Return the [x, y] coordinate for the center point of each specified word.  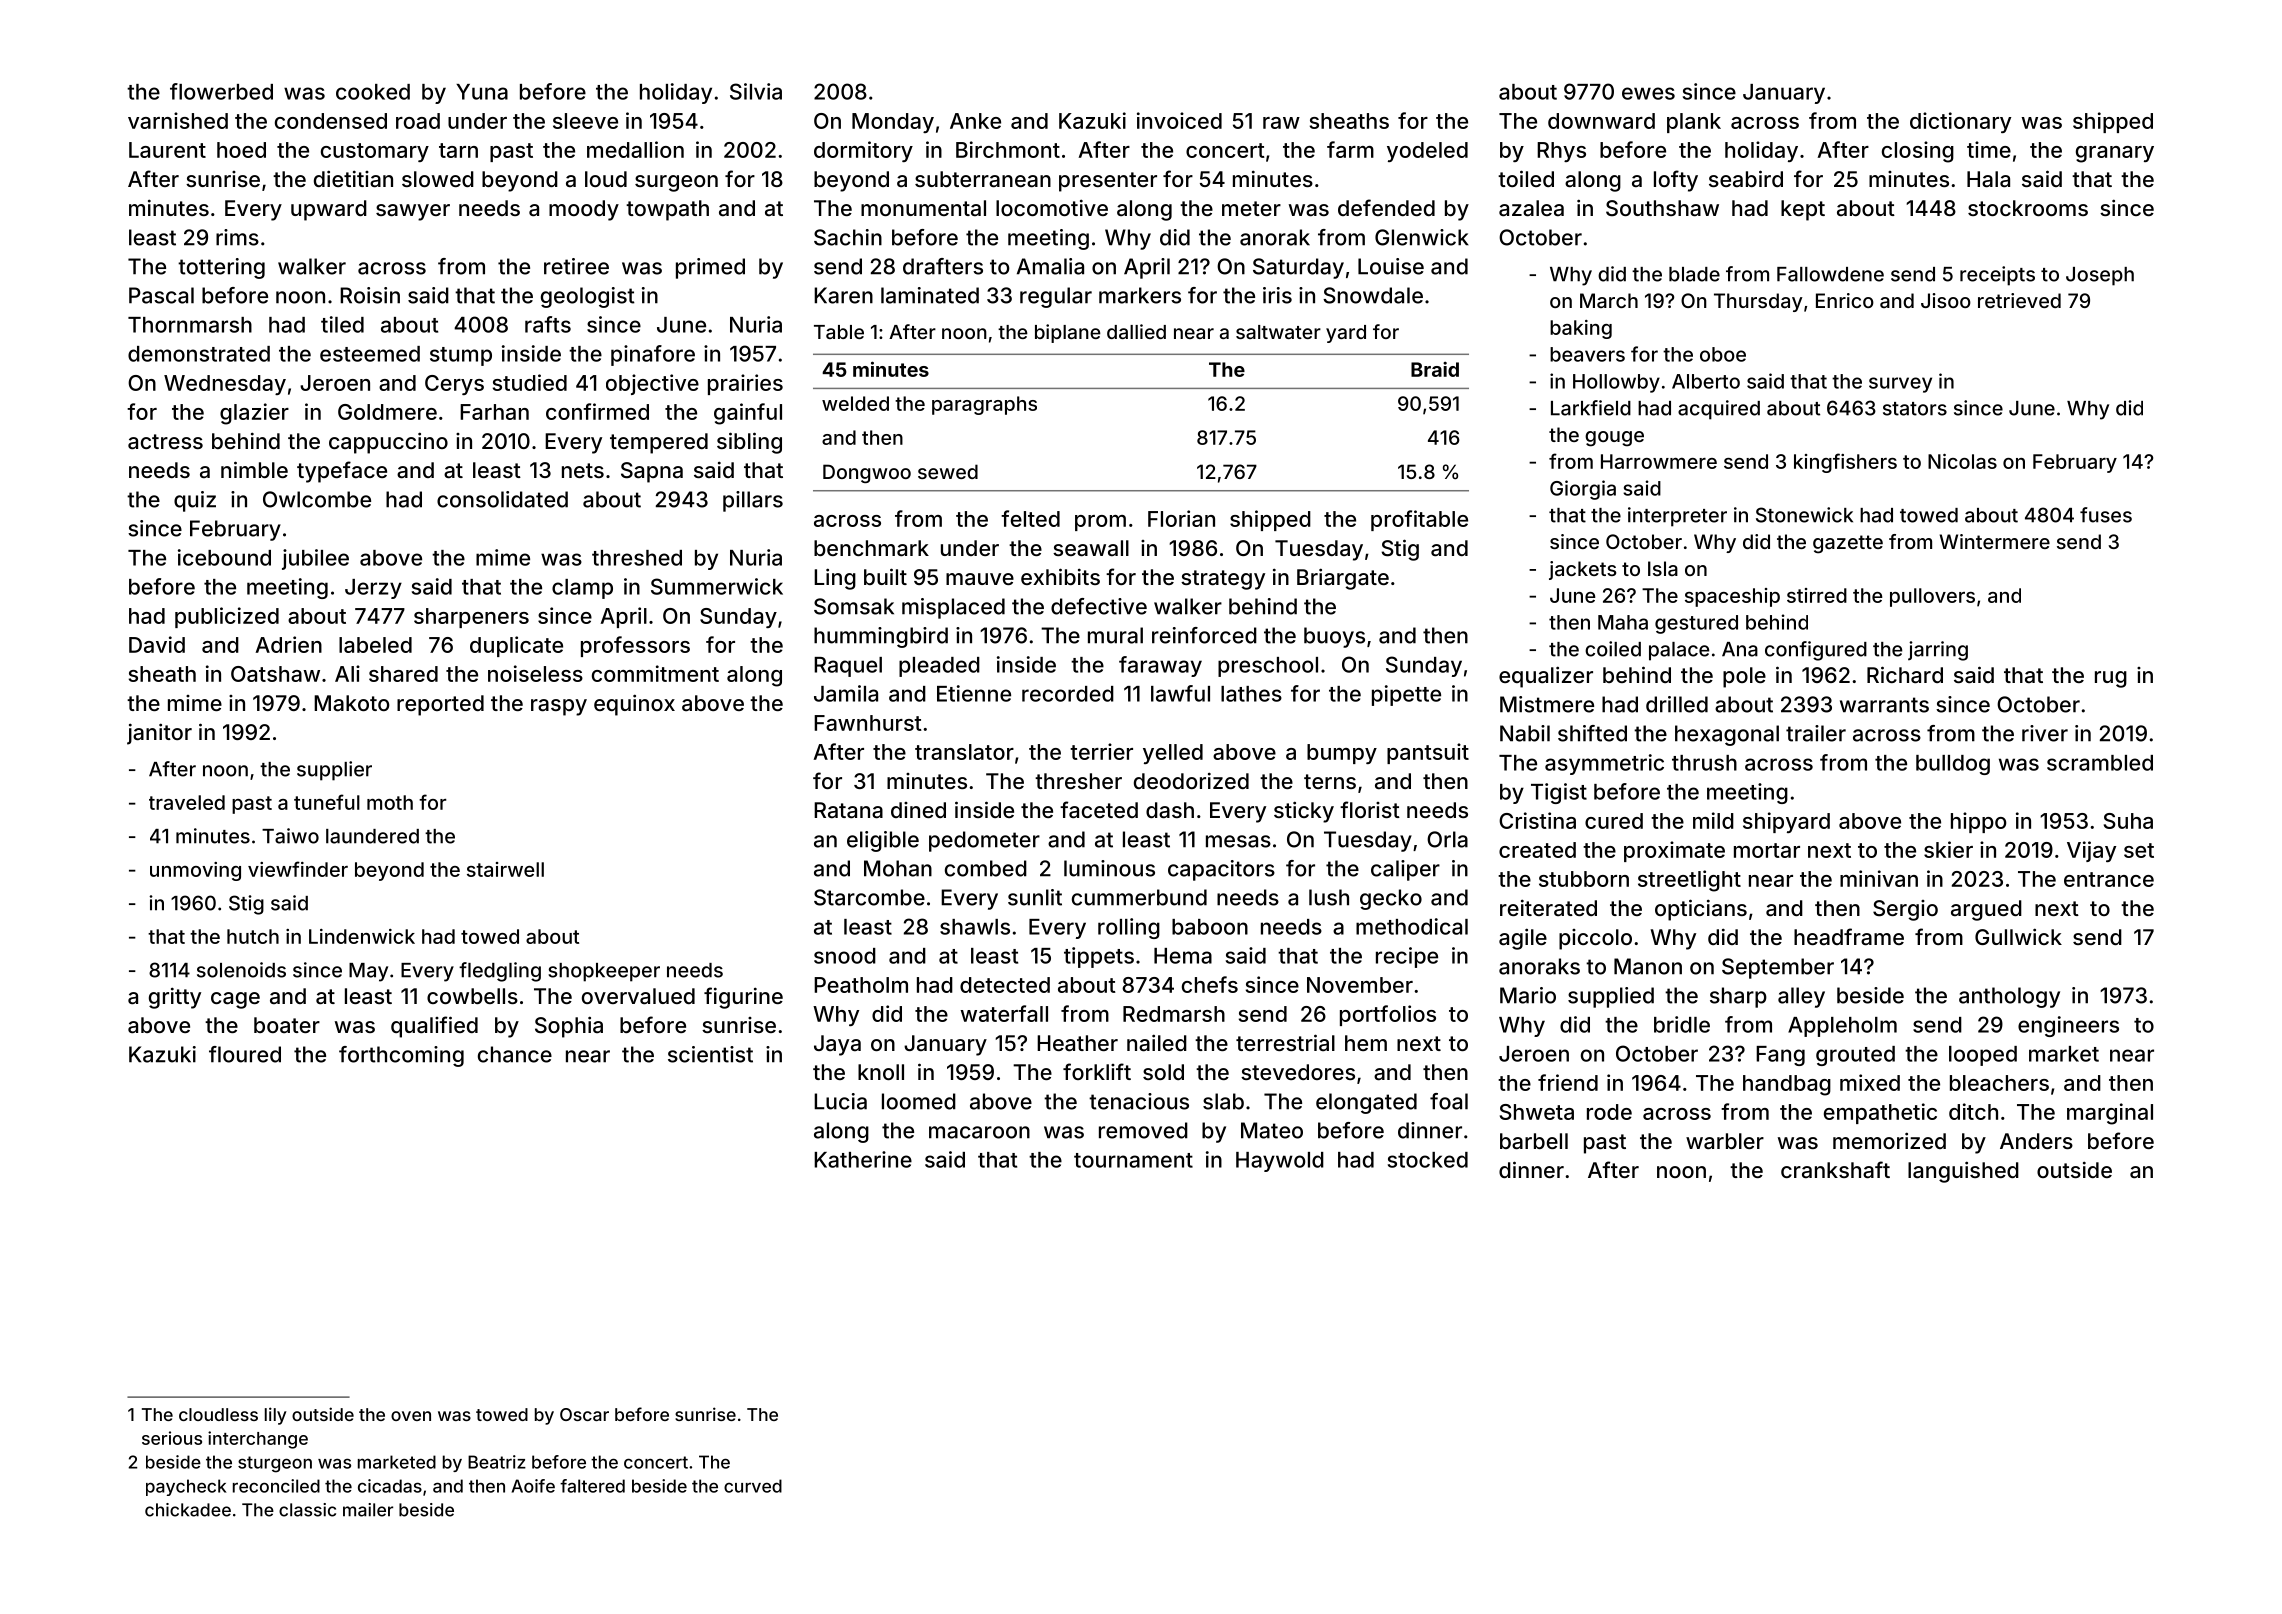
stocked [1428, 1160]
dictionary [1960, 122]
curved [753, 1486]
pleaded [939, 667]
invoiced [1179, 120]
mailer [368, 1510]
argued [1986, 910]
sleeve [585, 121]
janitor [159, 734]
